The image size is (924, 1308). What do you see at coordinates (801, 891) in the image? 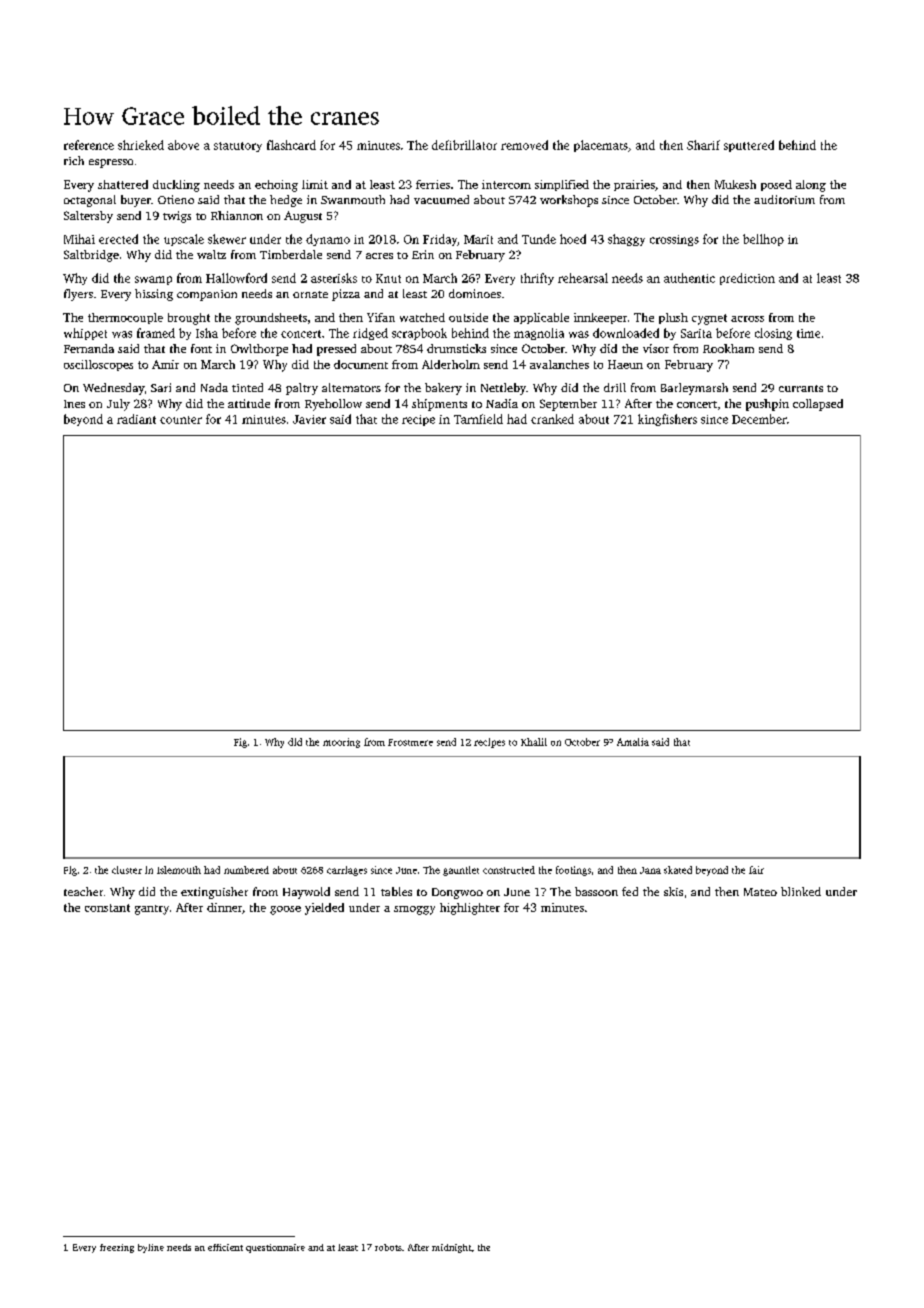
I see `blinked` at bounding box center [801, 891].
